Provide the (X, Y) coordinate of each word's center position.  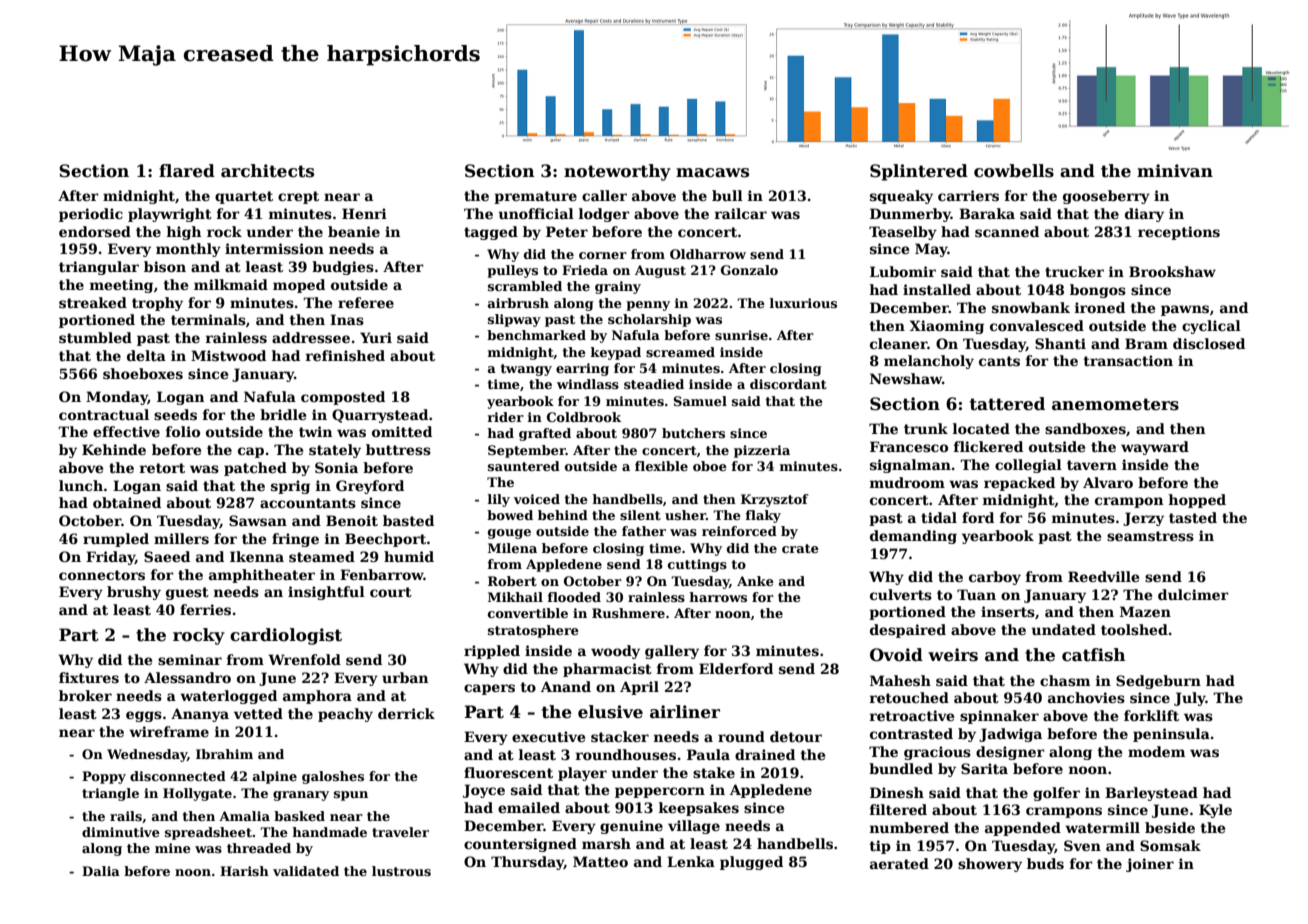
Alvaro (1108, 482)
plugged (751, 863)
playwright (170, 215)
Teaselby (903, 233)
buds (1045, 863)
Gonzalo (749, 270)
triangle (110, 794)
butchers (693, 433)
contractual (104, 414)
